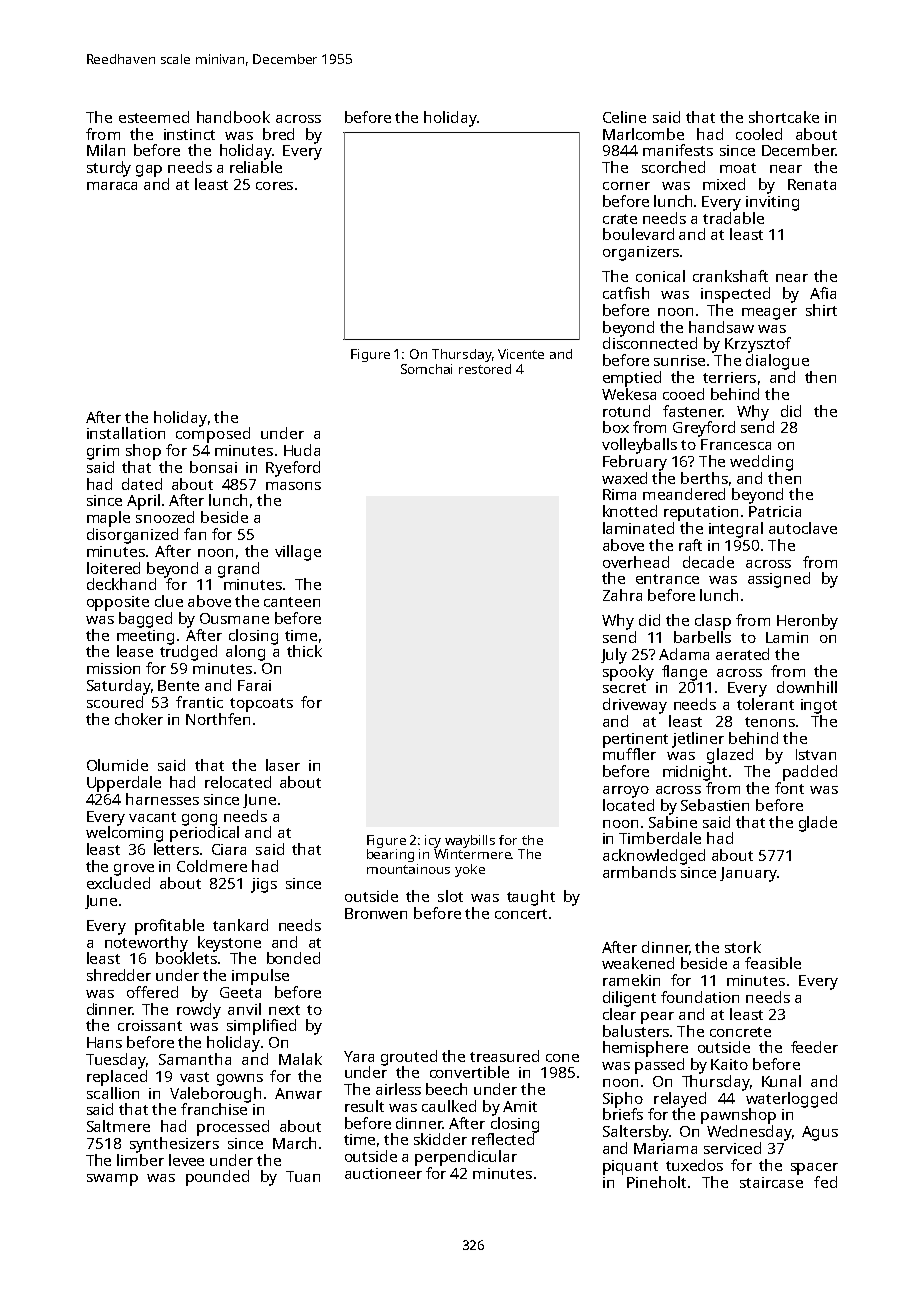 This document has height=1308, width=924. Describe the element at coordinates (626, 792) in the document. I see `arroyo` at that location.
